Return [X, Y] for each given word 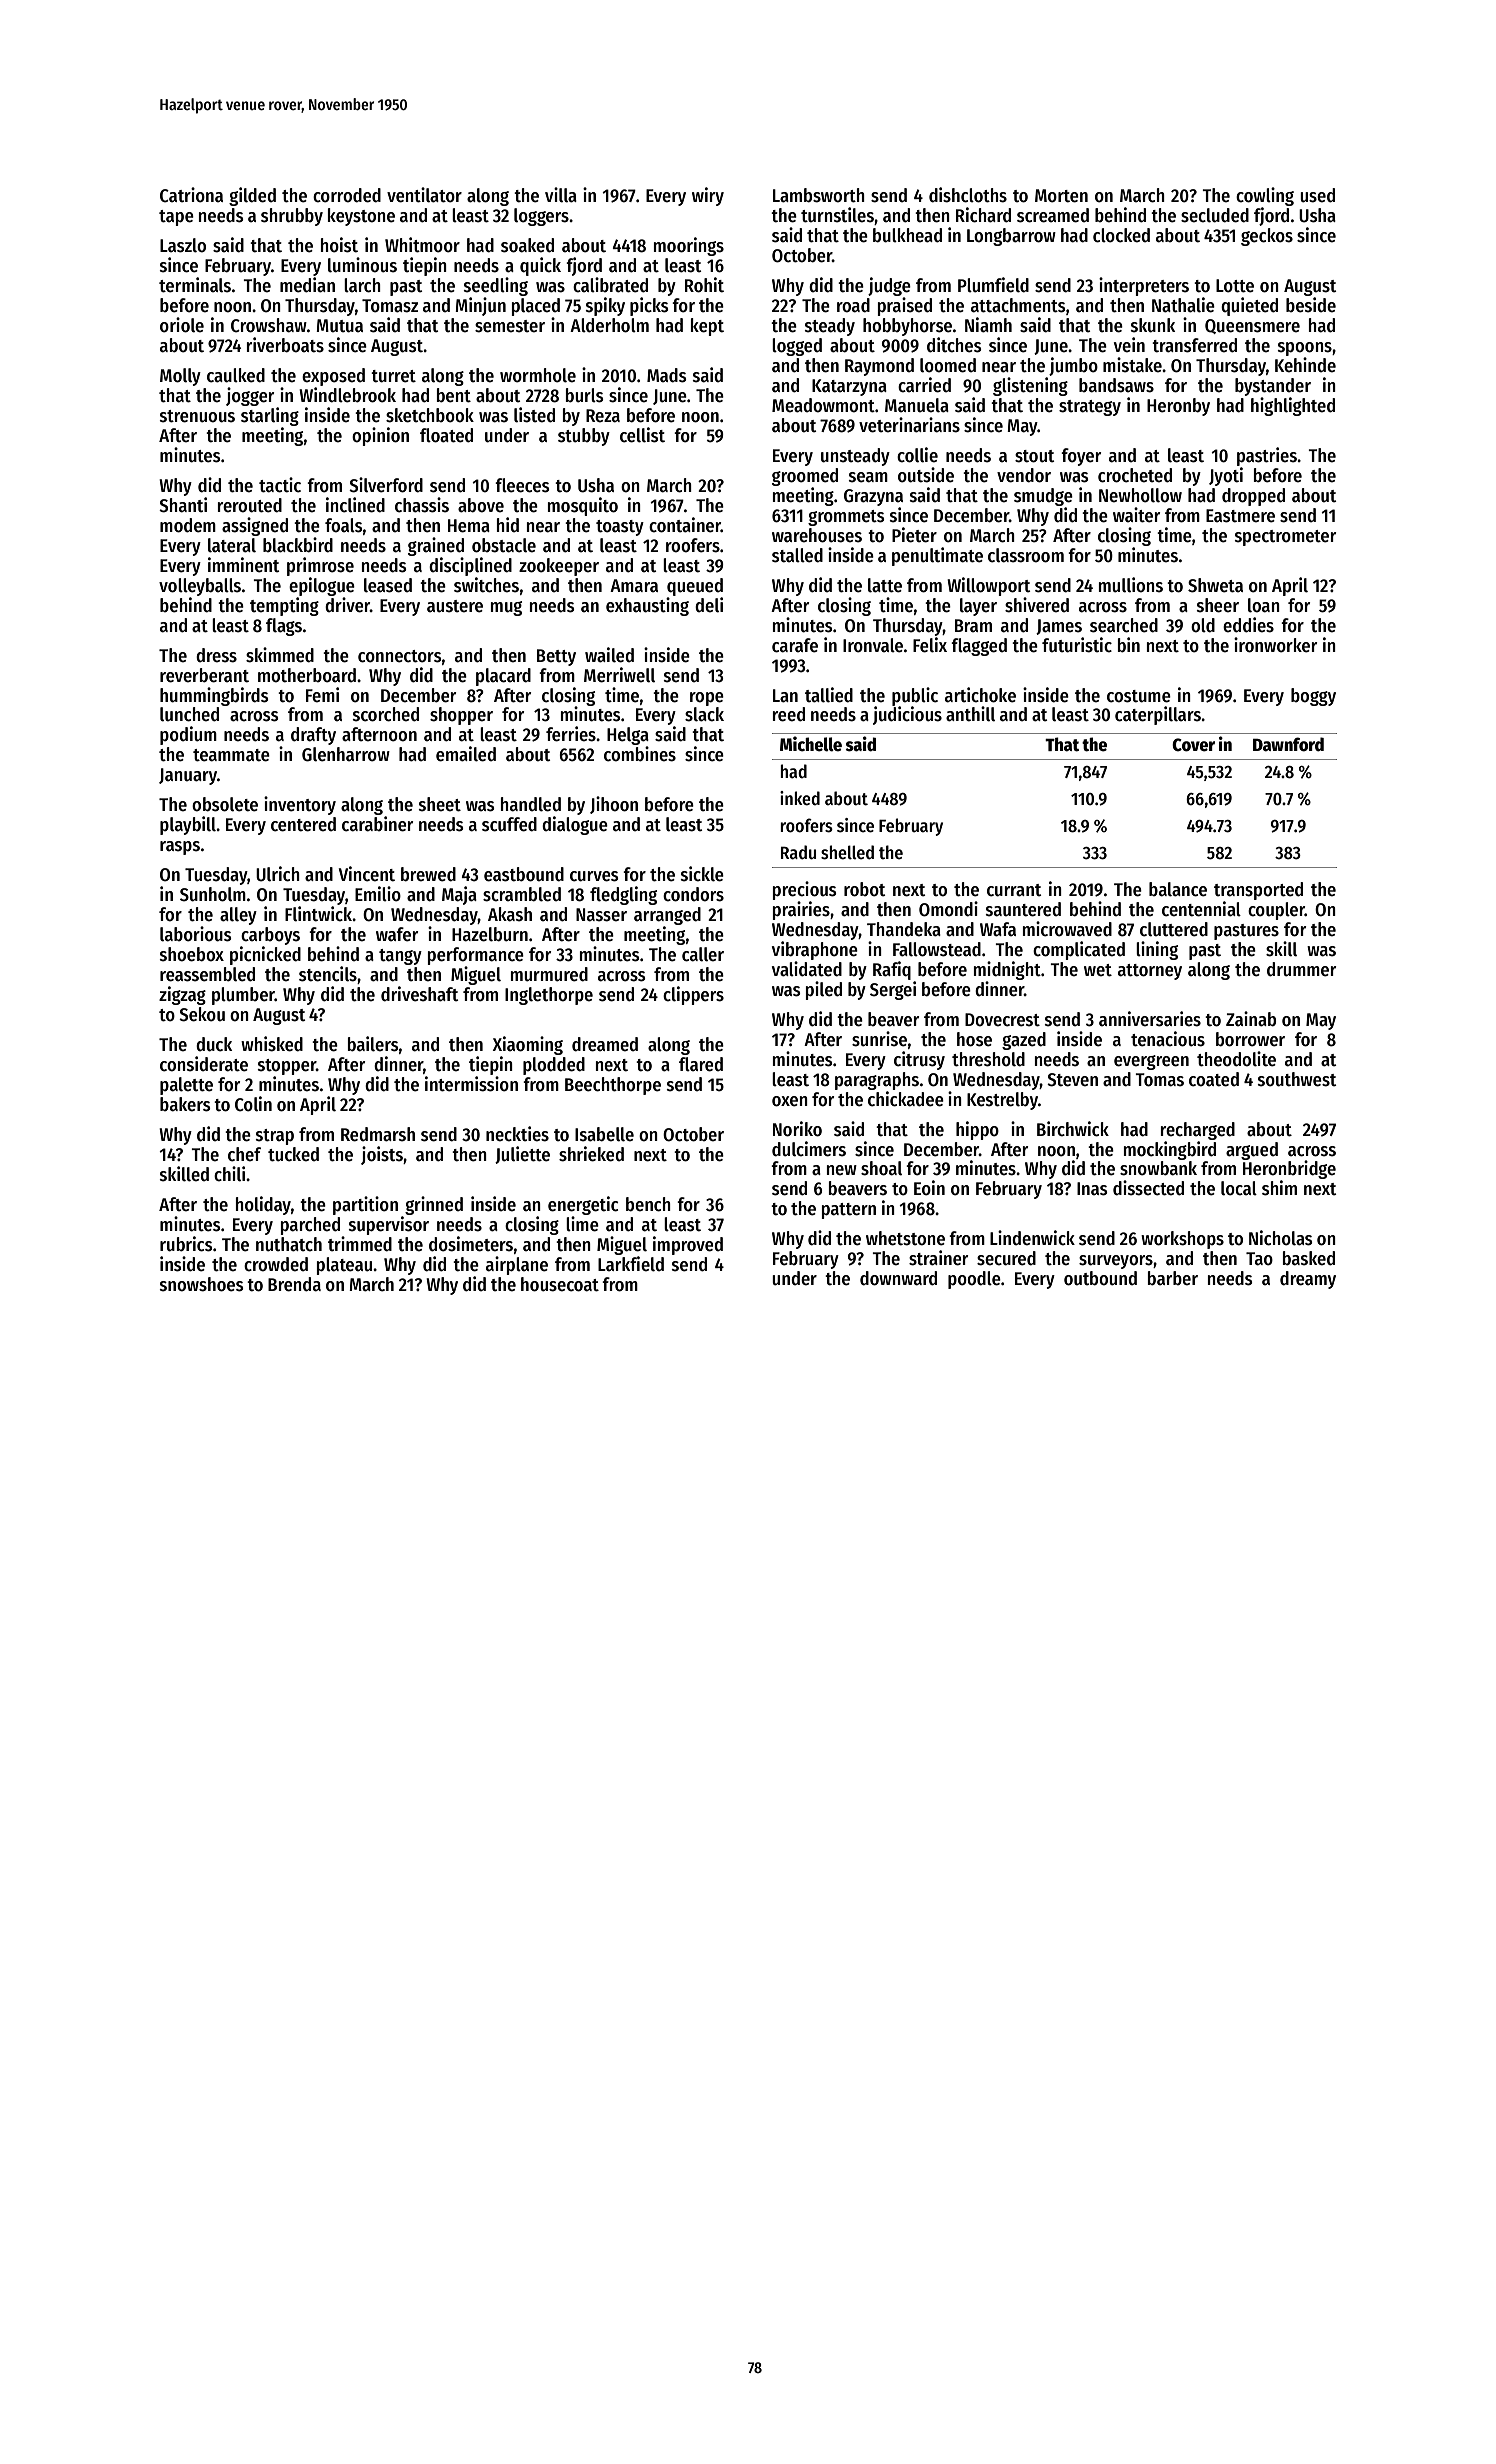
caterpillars [1158, 715]
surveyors [1116, 1262]
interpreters [1144, 286]
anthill [970, 714]
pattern [849, 1211]
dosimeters [471, 1244]
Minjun [480, 306]
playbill [188, 825]
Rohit [704, 285]
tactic [280, 485]
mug [506, 608]
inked [800, 798]
